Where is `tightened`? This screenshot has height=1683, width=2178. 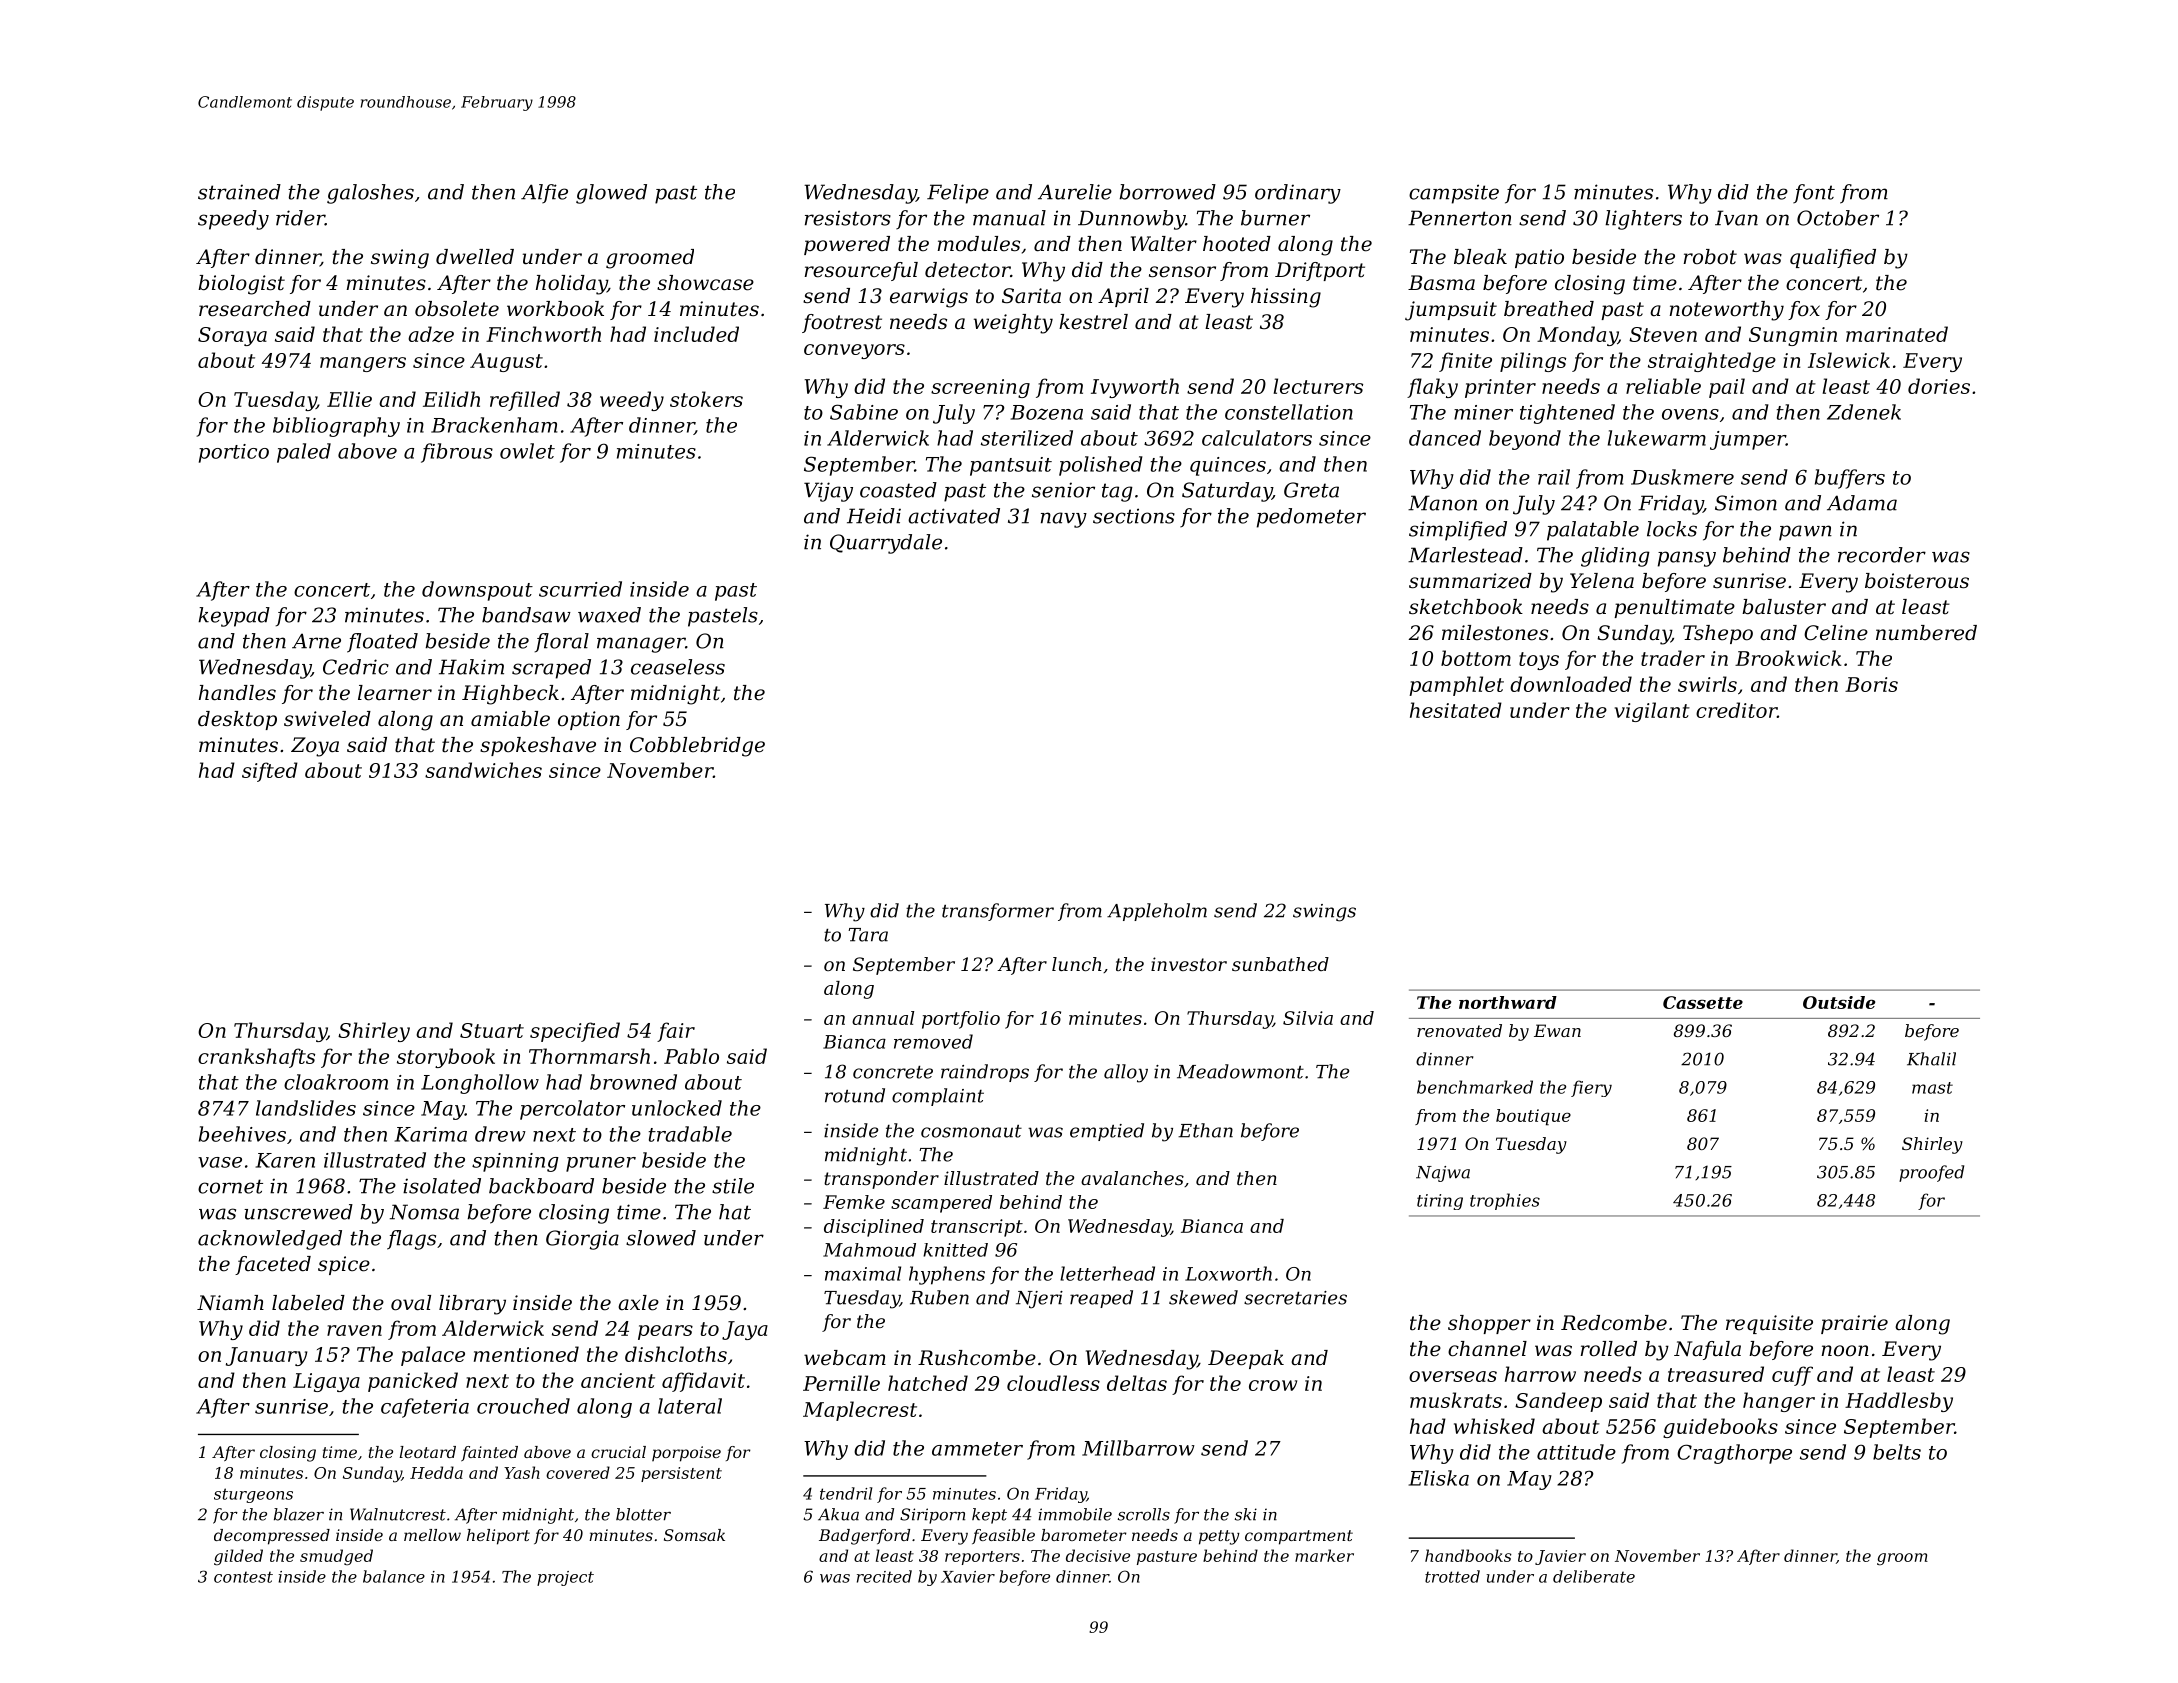 tightened is located at coordinates (1567, 414).
